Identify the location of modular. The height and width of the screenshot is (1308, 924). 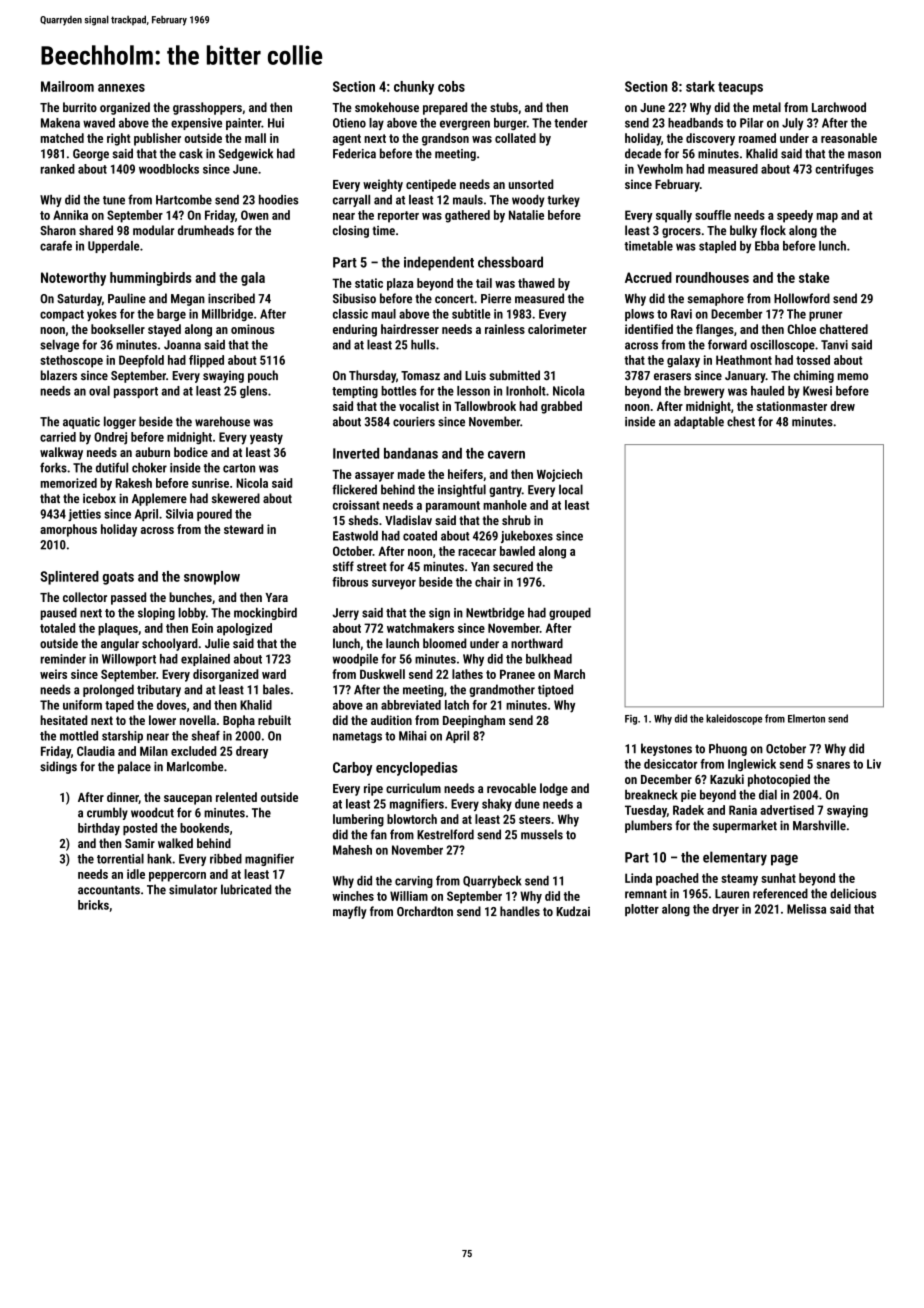
(153, 230).
